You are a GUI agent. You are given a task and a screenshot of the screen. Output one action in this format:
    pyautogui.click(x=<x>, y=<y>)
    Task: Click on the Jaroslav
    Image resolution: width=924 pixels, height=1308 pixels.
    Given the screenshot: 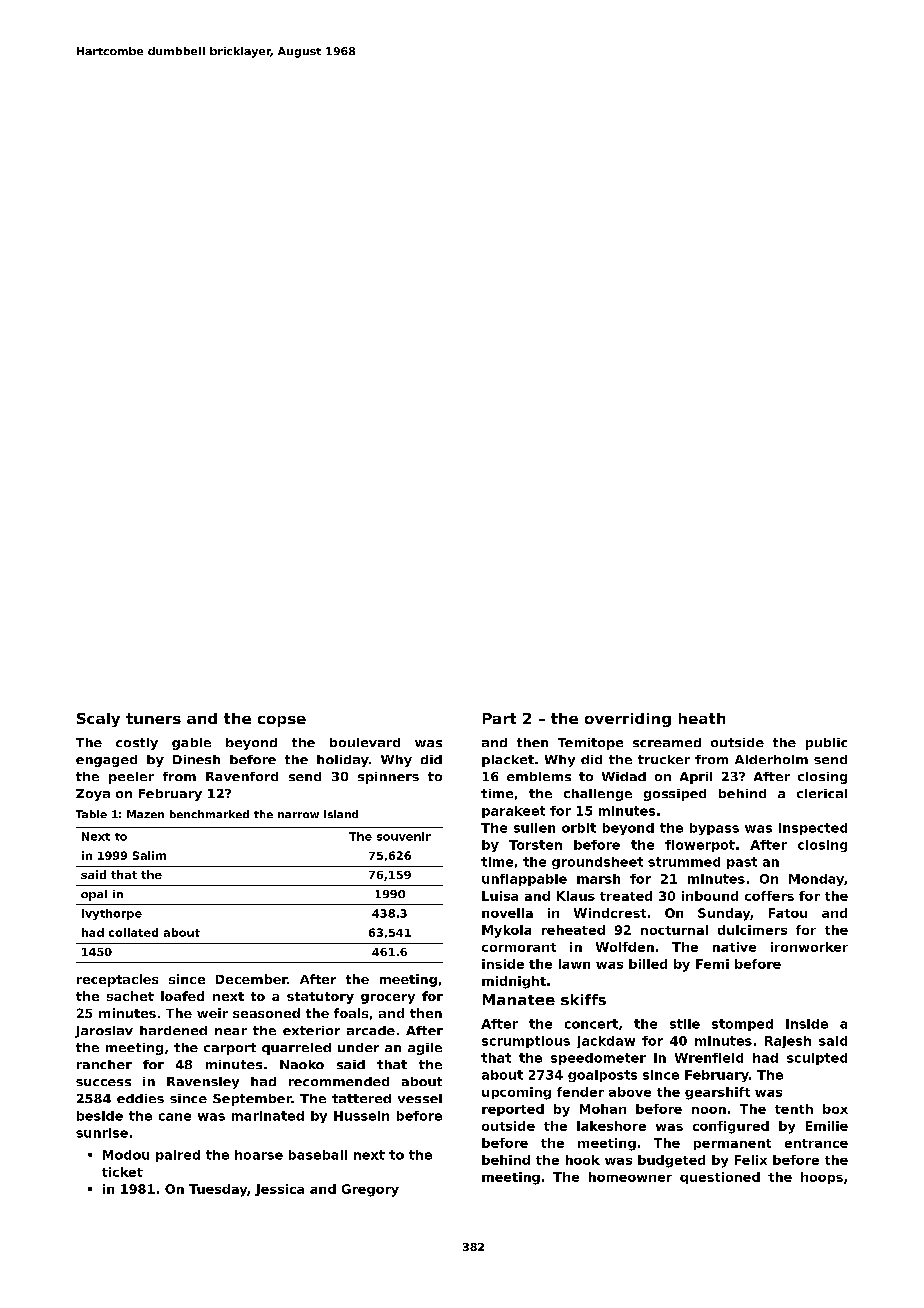 What is the action you would take?
    pyautogui.click(x=104, y=1032)
